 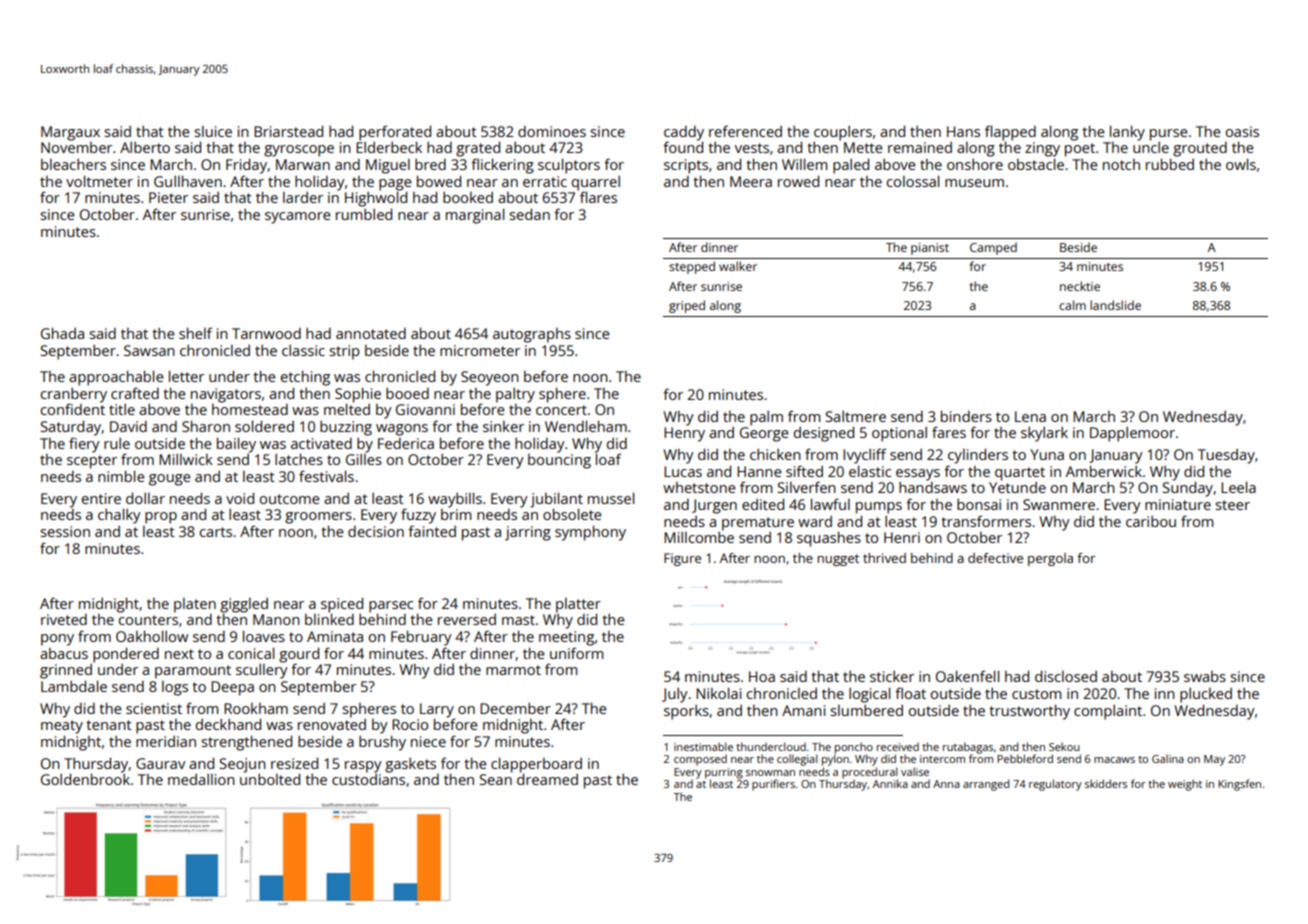 What do you see at coordinates (206, 426) in the page?
I see `Sharon` at bounding box center [206, 426].
